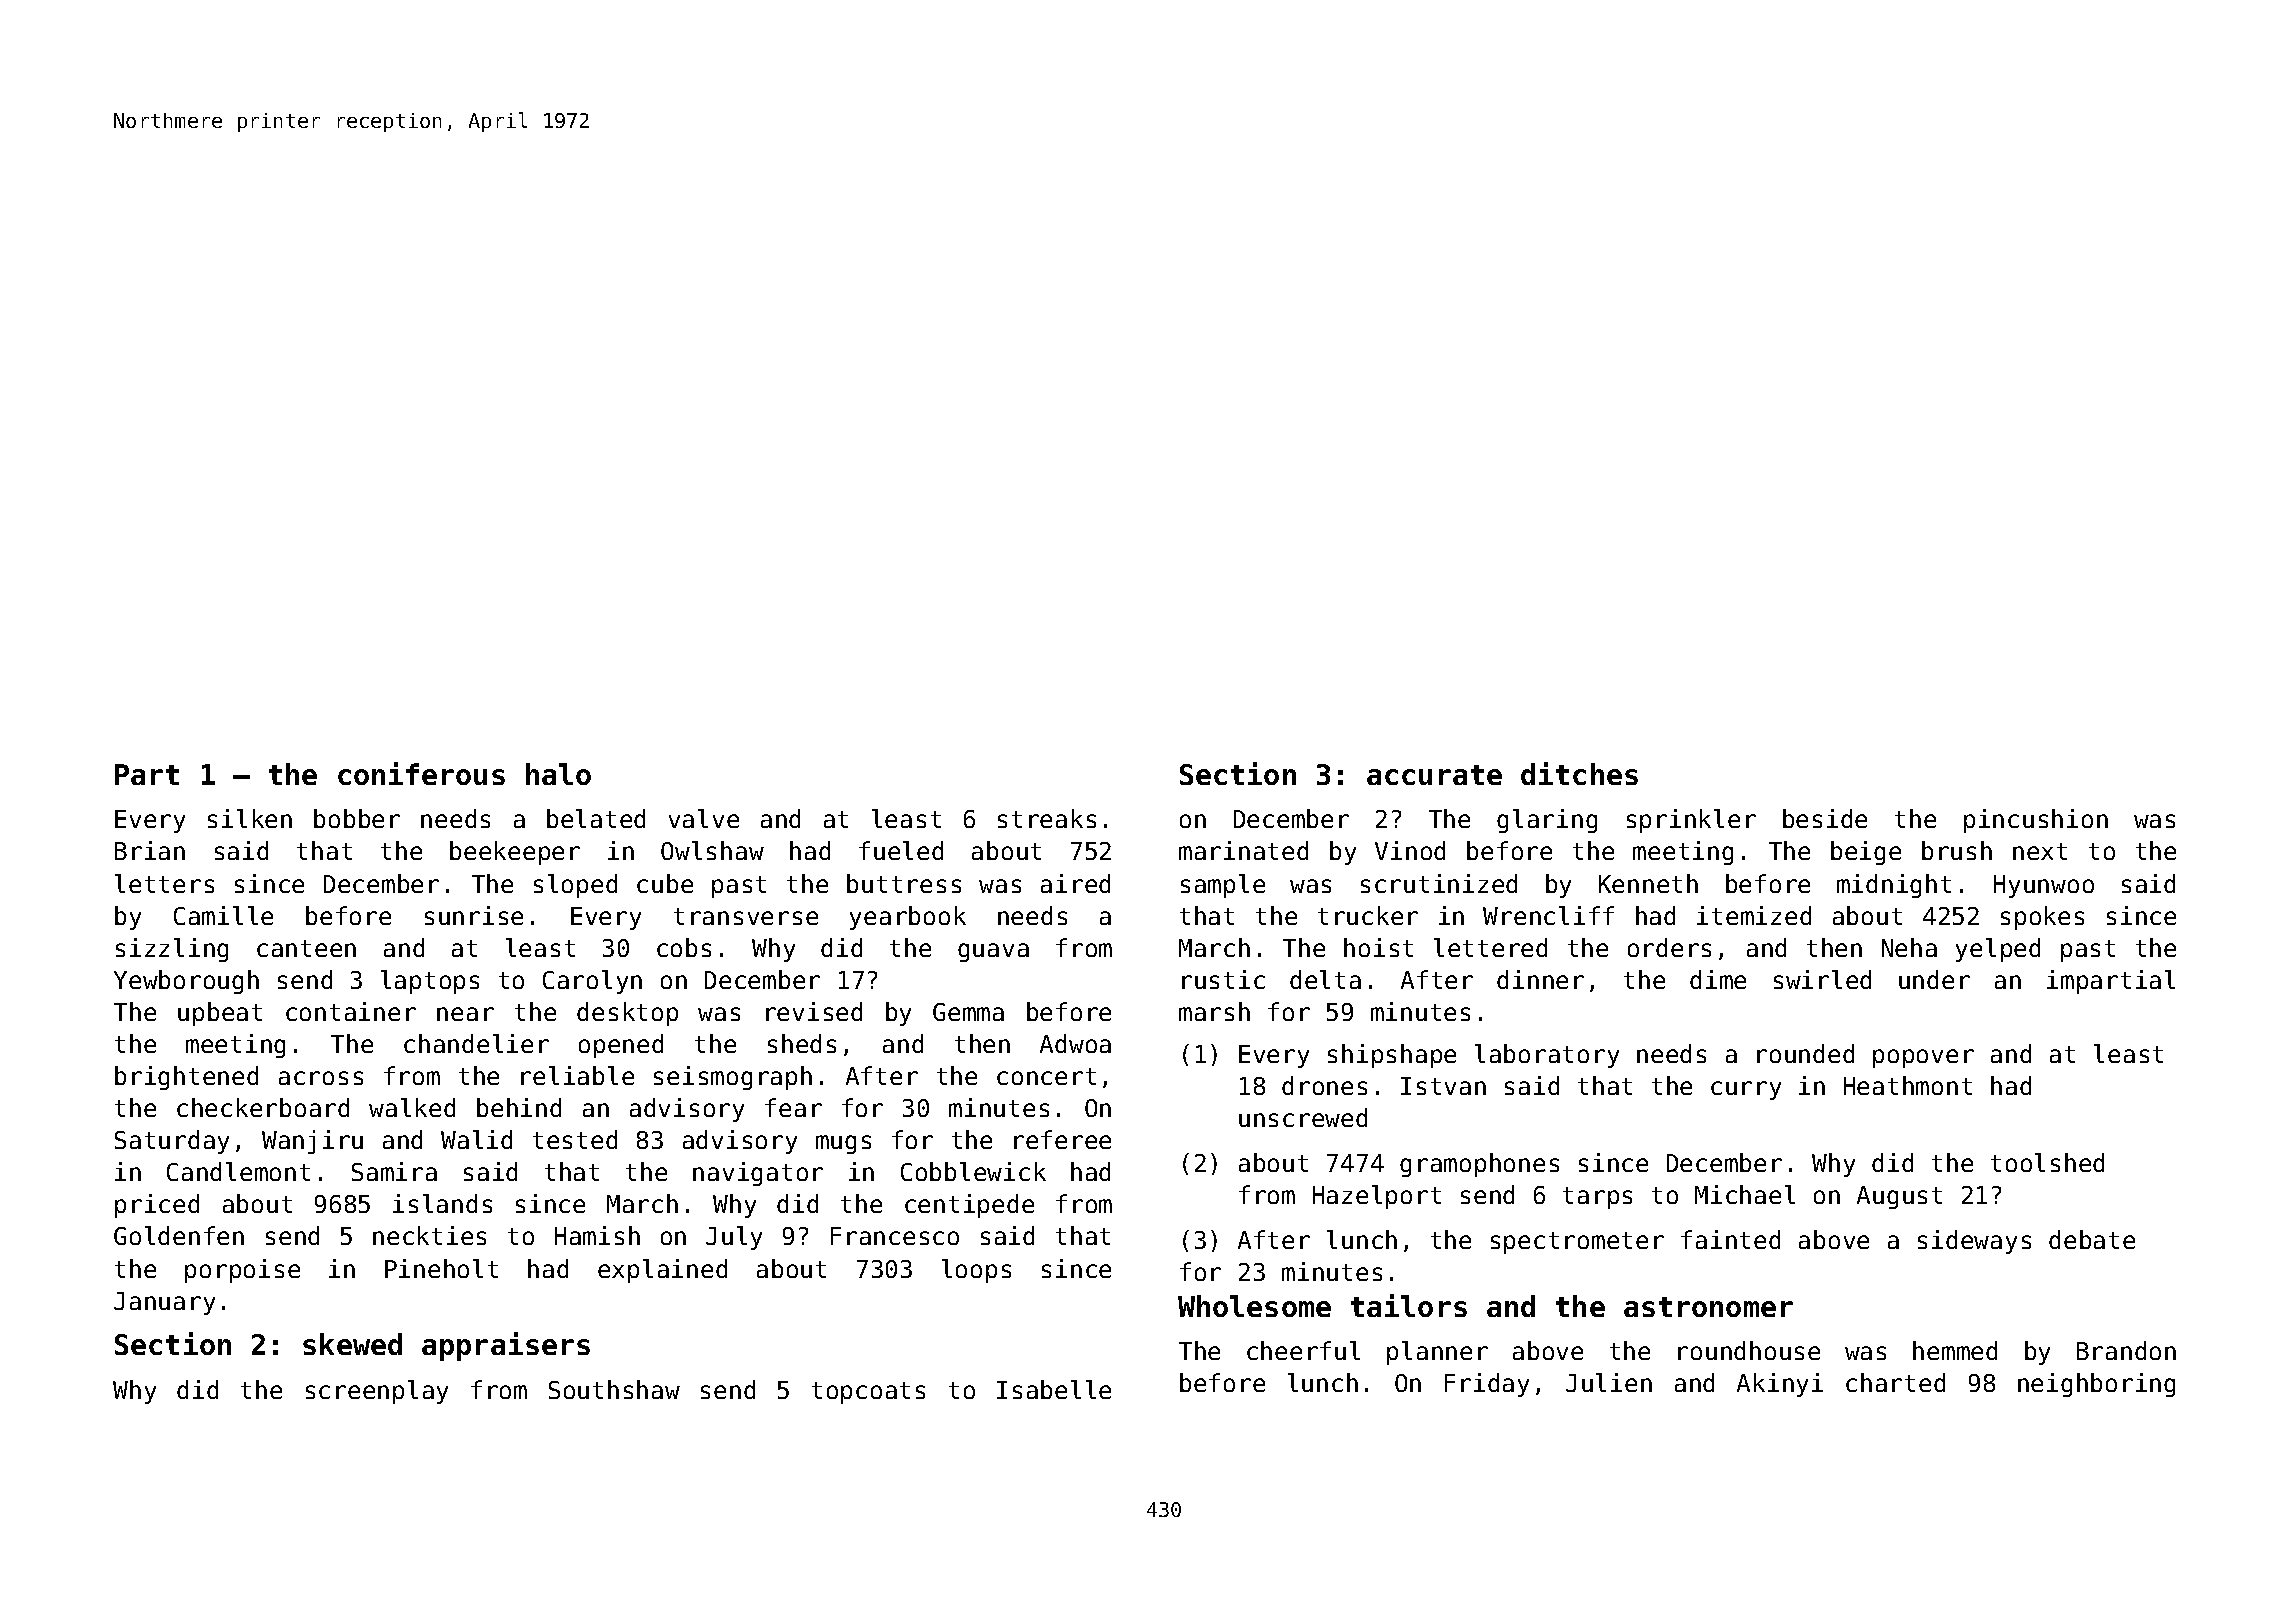  What do you see at coordinates (904, 883) in the screenshot?
I see `buttress` at bounding box center [904, 883].
